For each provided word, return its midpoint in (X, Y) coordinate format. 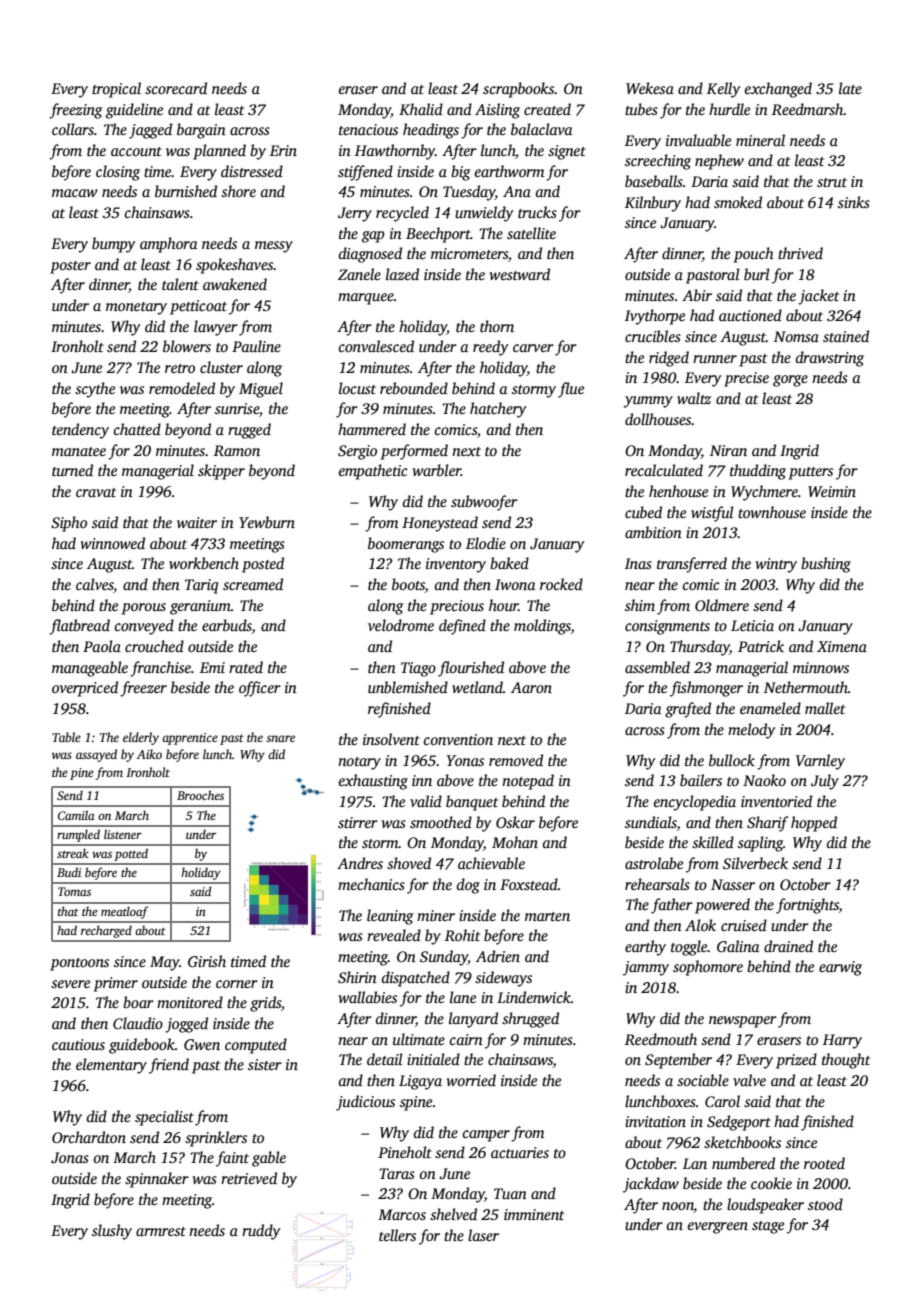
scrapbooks (519, 90)
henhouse (678, 491)
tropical (116, 90)
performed (414, 452)
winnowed (113, 543)
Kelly (723, 90)
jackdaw (651, 1185)
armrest (161, 1231)
